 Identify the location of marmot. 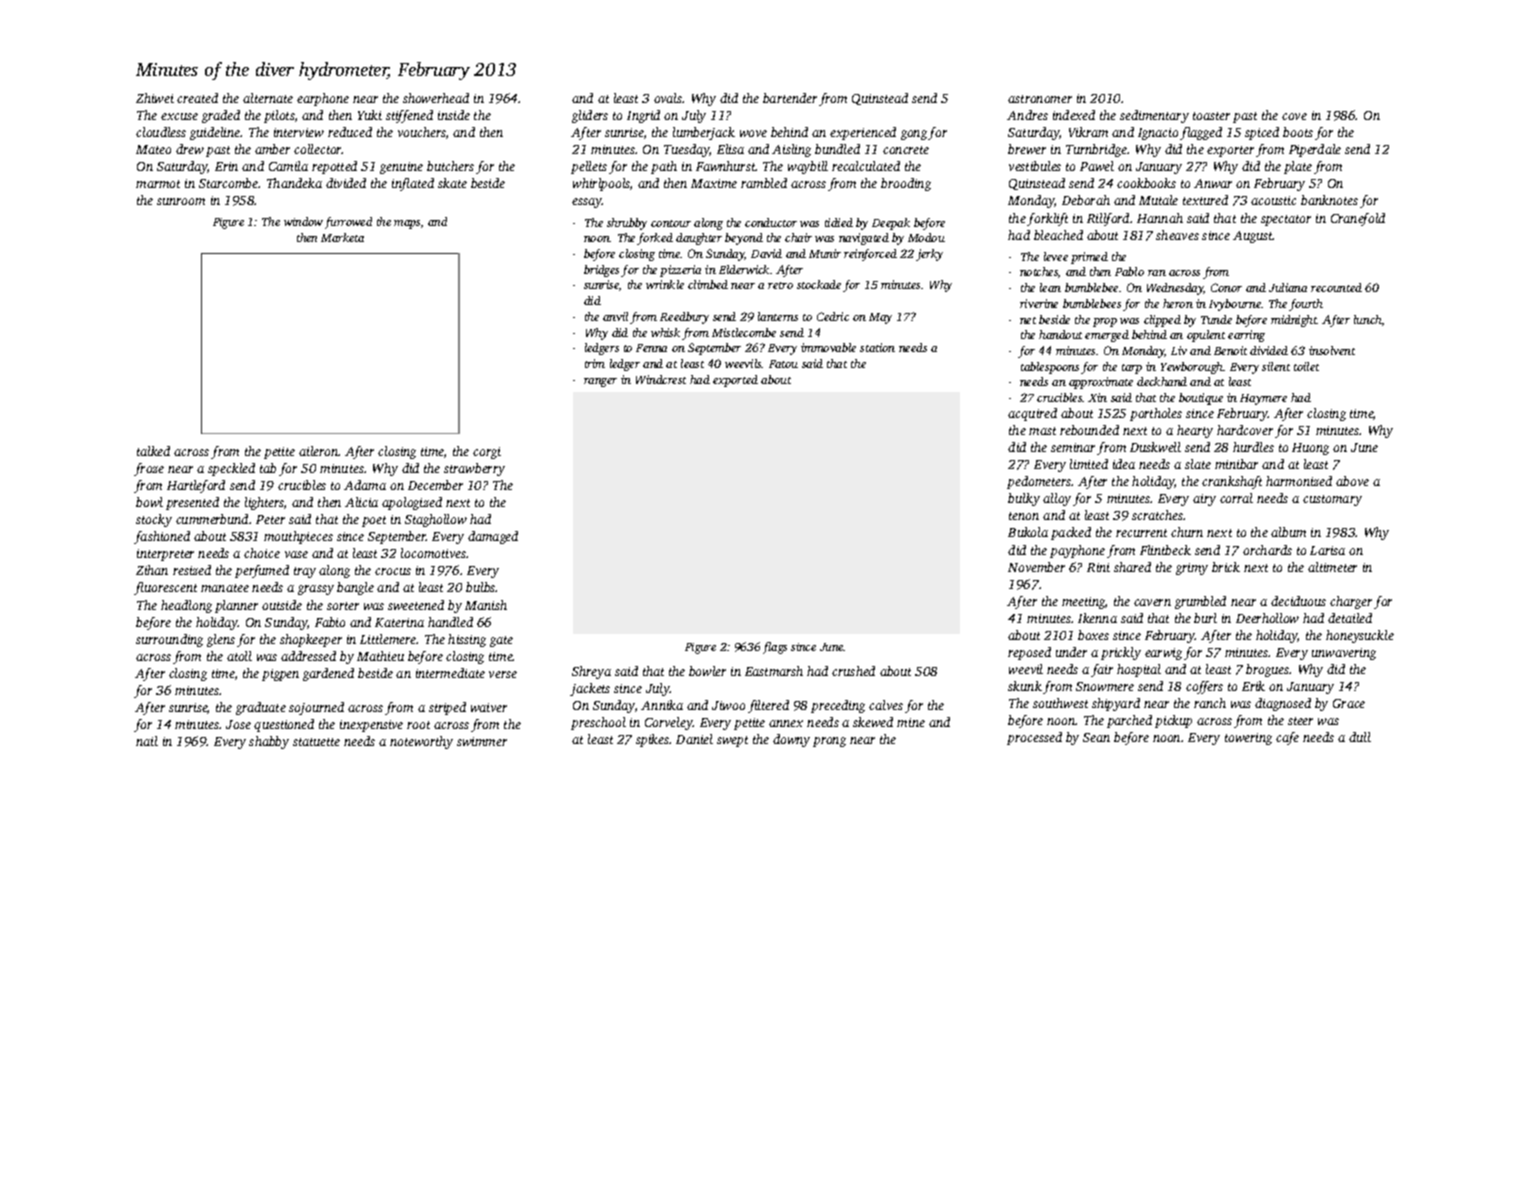
(158, 184).
